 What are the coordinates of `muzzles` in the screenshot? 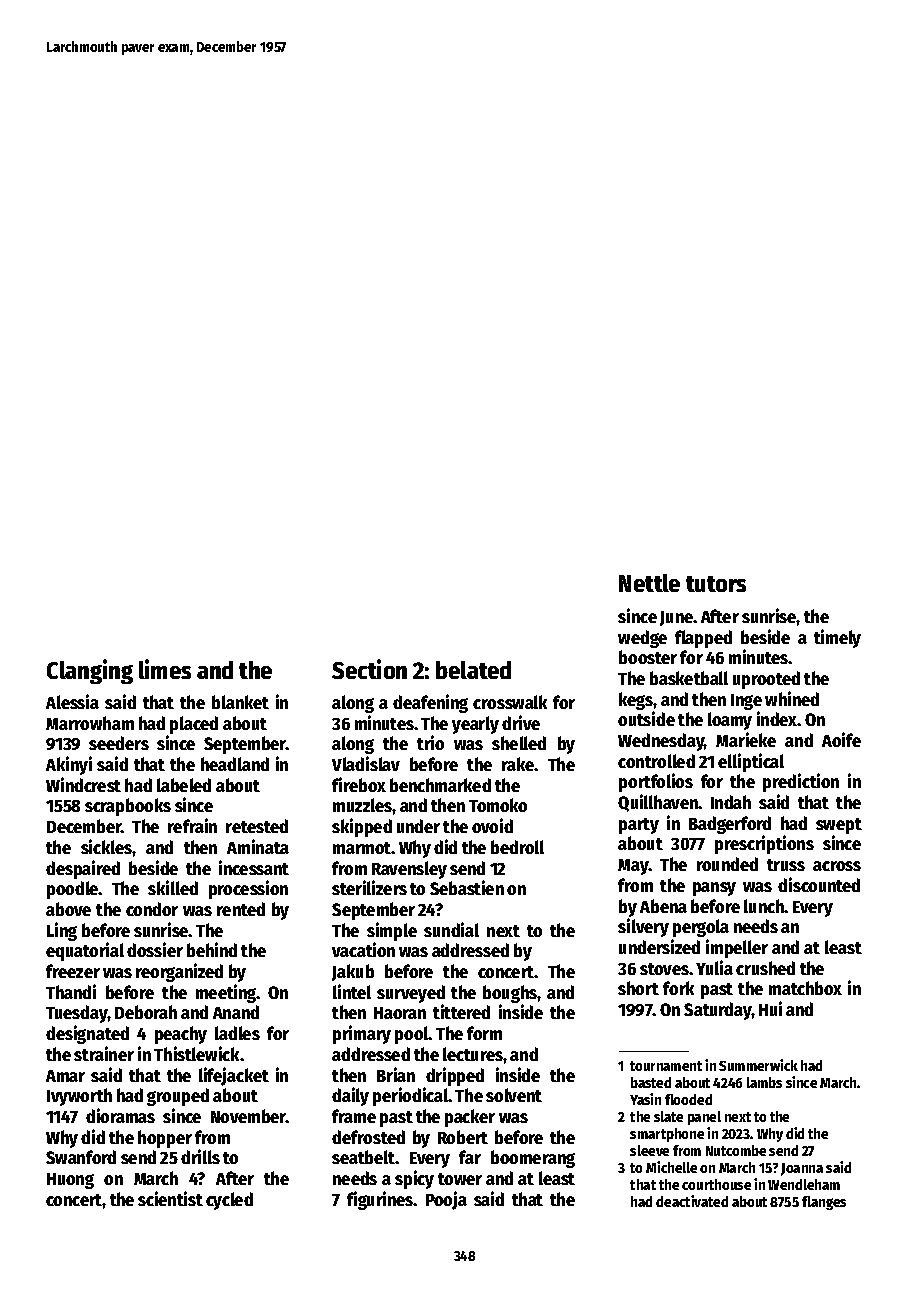 It's located at (363, 805).
